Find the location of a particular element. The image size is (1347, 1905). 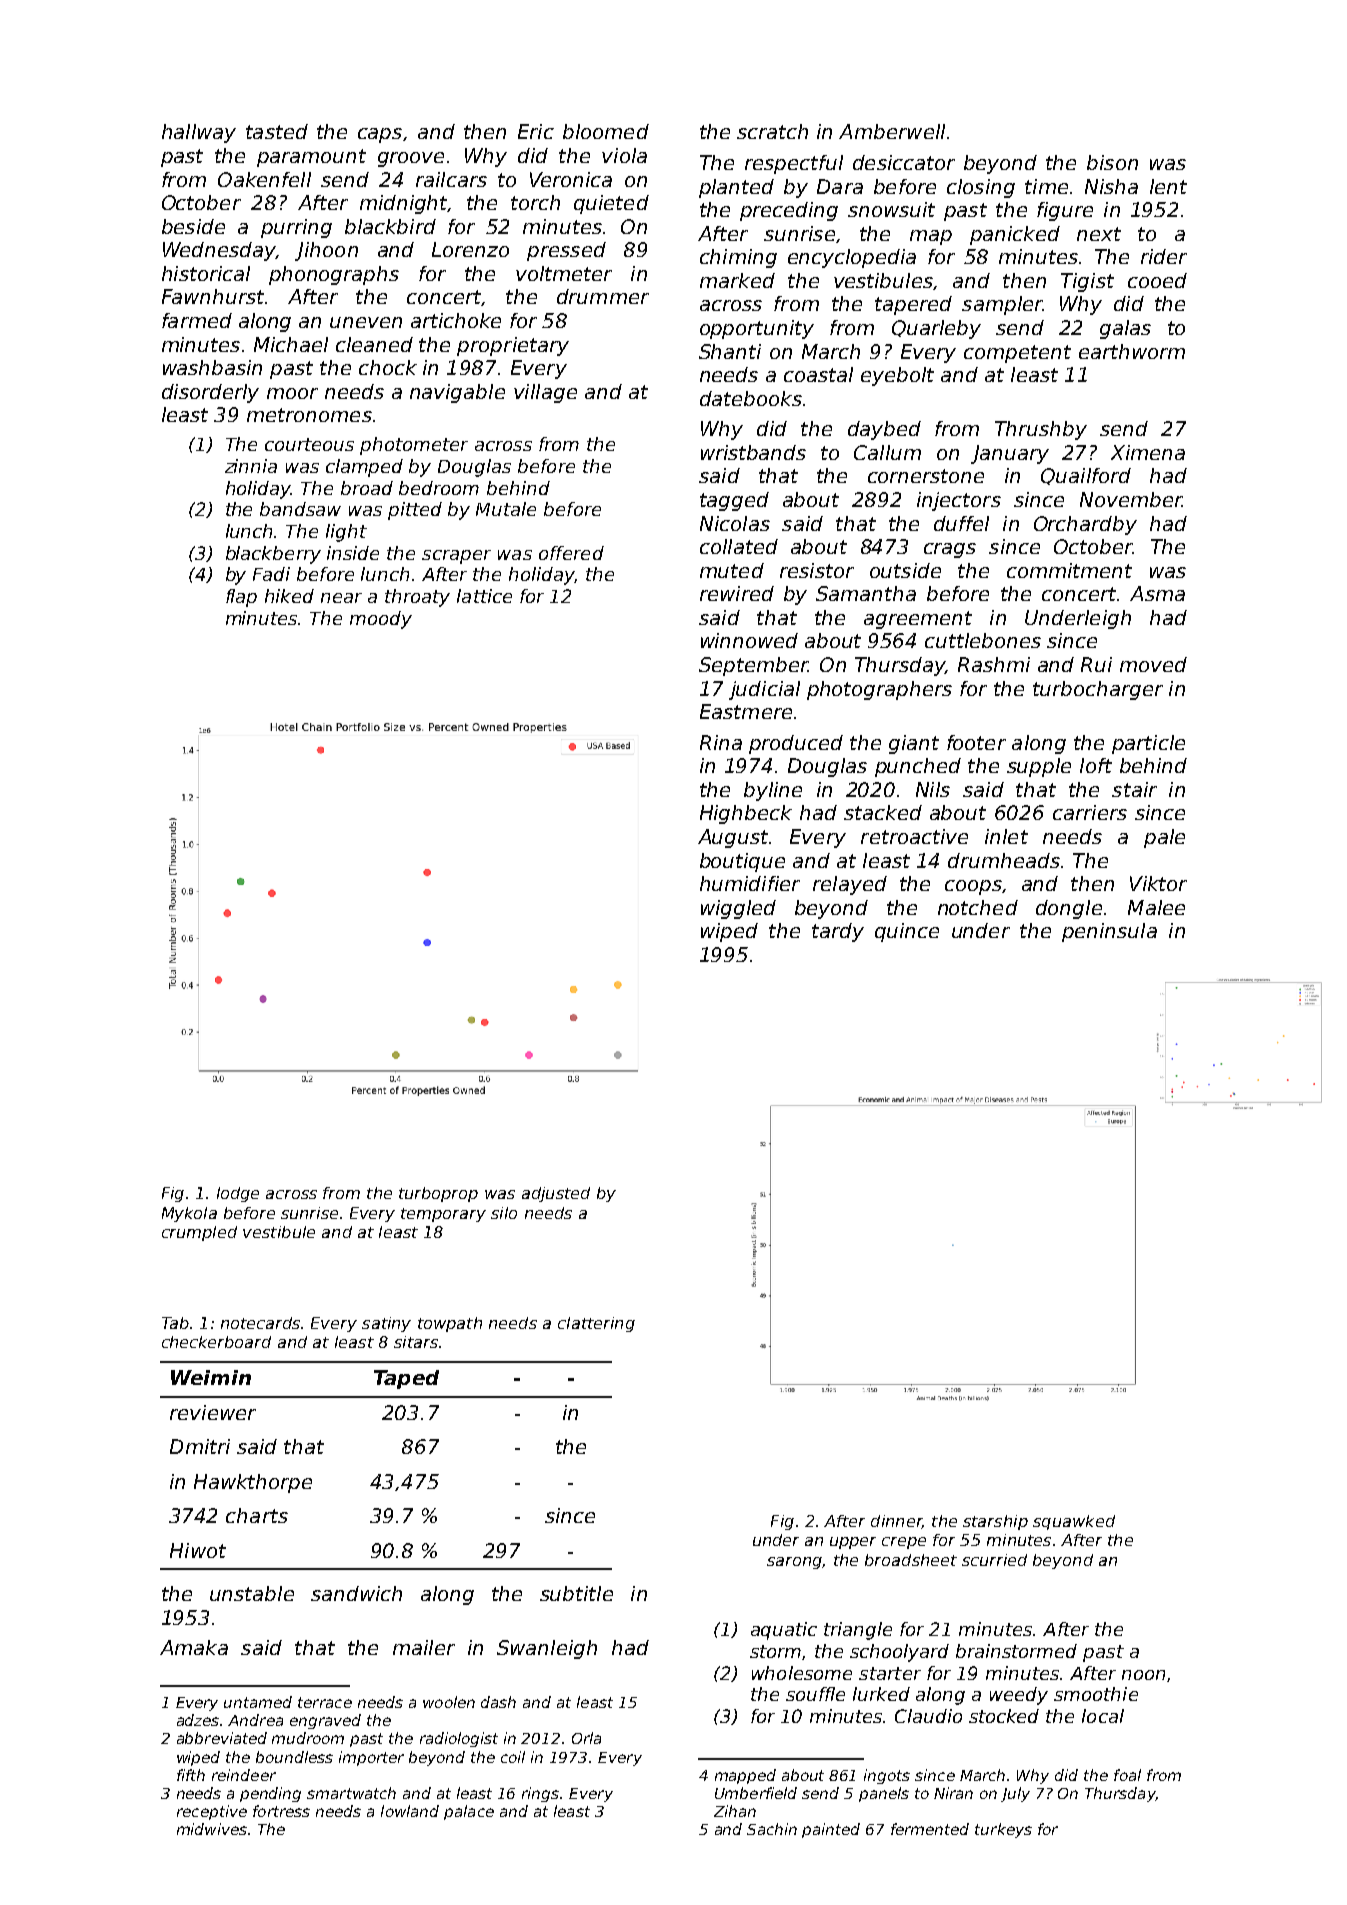

noon is located at coordinates (1143, 1675).
